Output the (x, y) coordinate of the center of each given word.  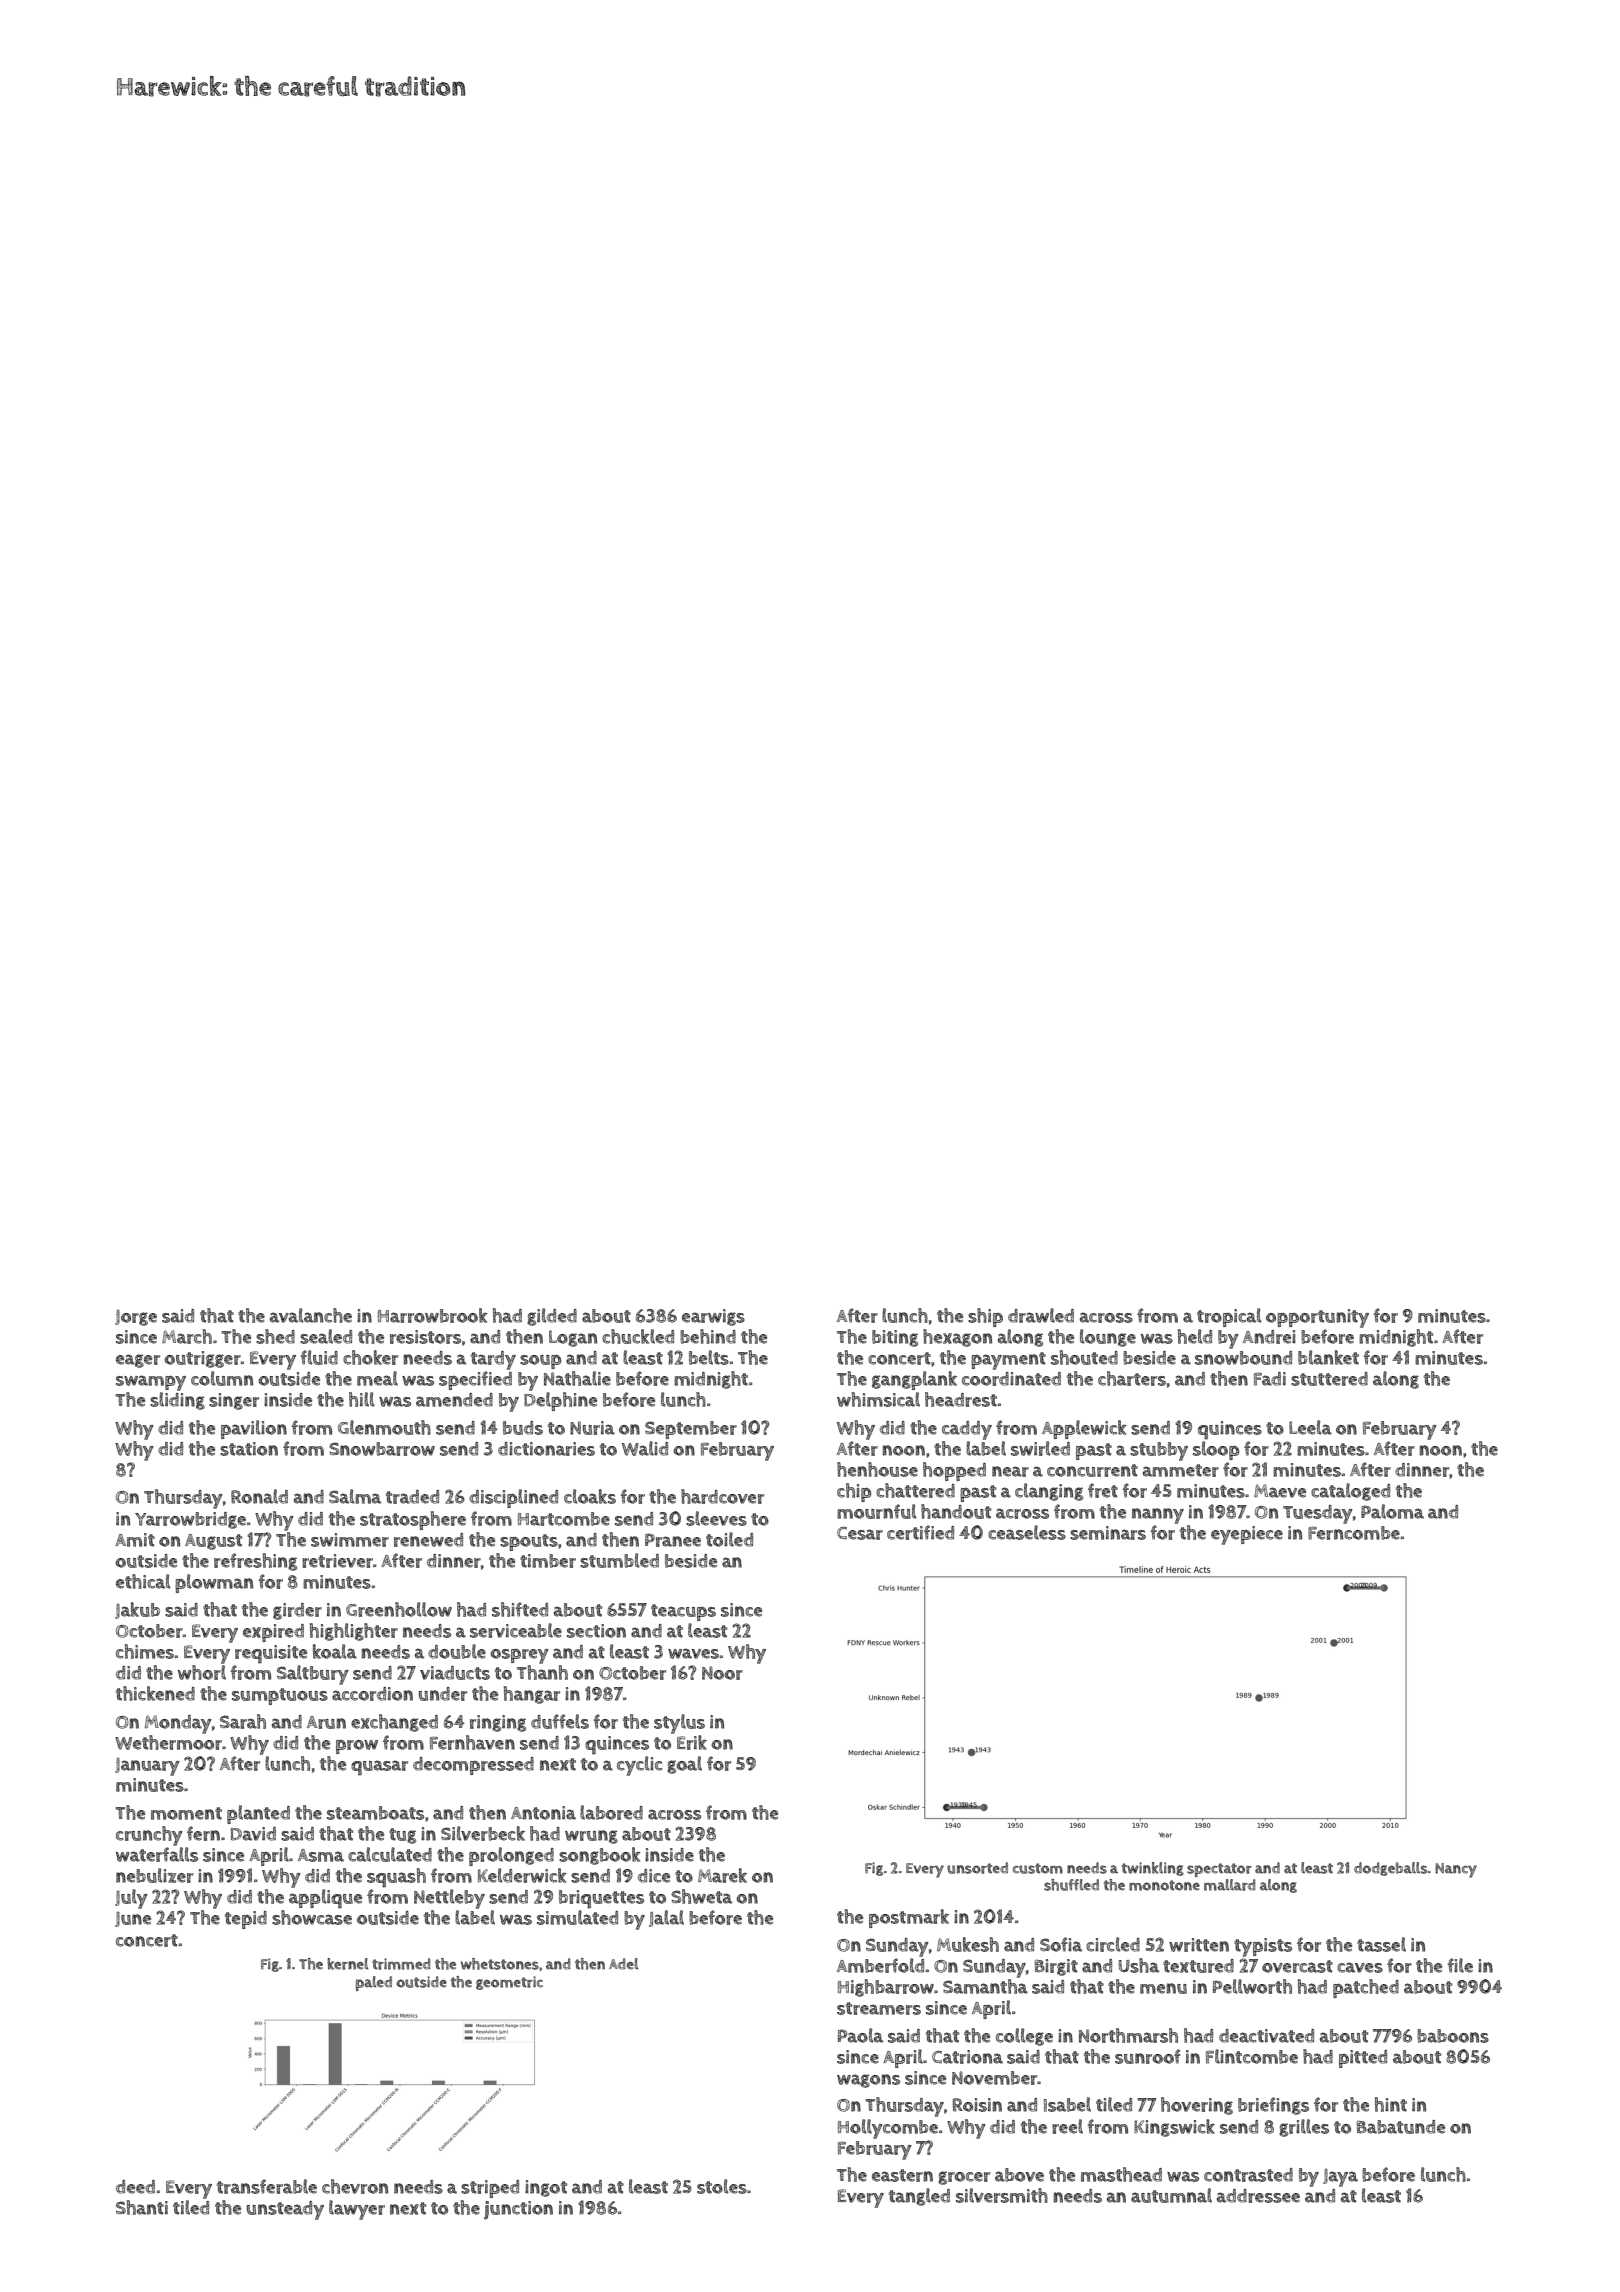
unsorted (977, 1868)
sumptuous (280, 1696)
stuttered (1329, 1379)
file (1460, 1965)
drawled (1041, 1315)
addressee (1258, 2196)
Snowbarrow (382, 1449)
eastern (902, 2175)
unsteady (285, 2210)
